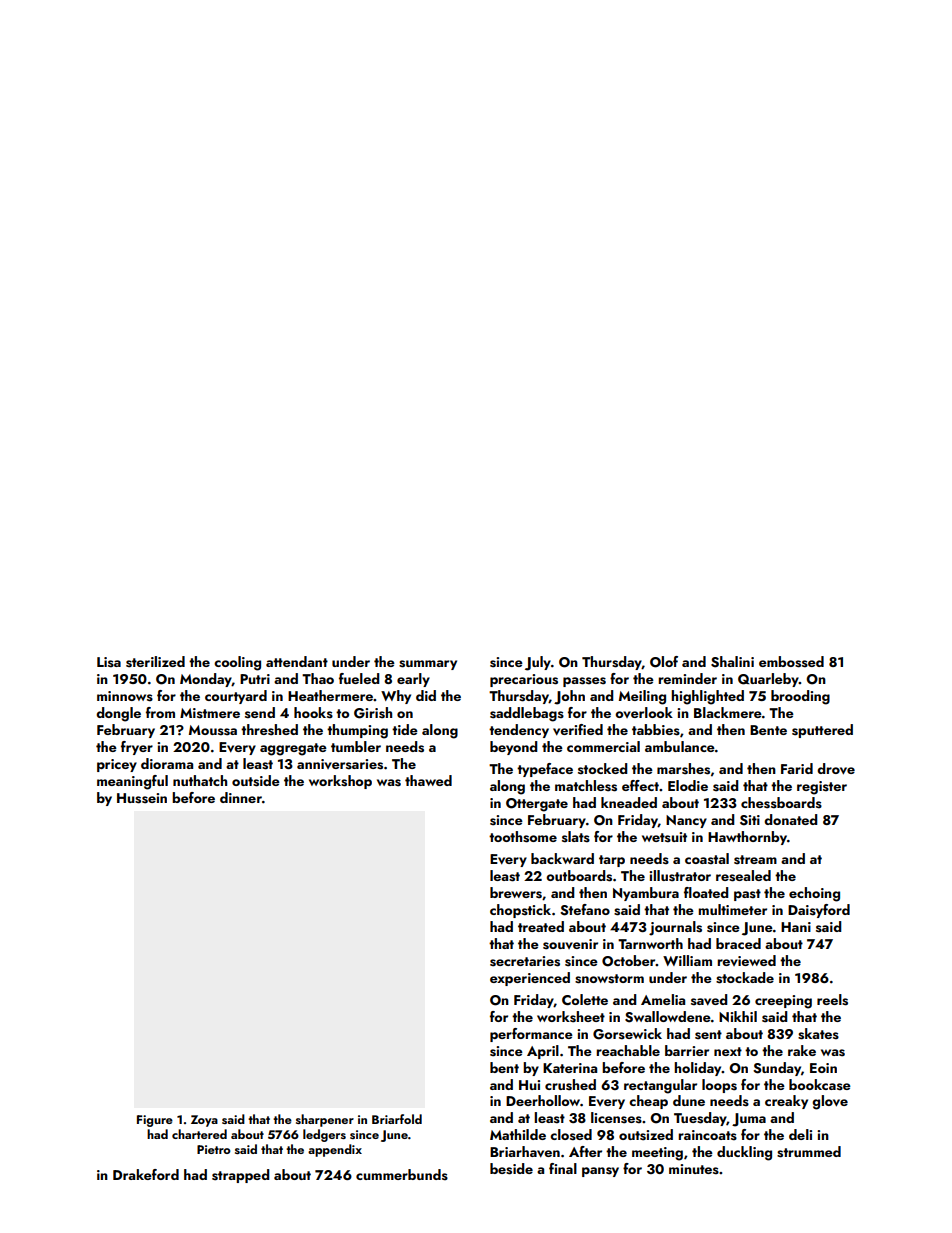  Describe the element at coordinates (513, 748) in the screenshot. I see `beyond` at that location.
